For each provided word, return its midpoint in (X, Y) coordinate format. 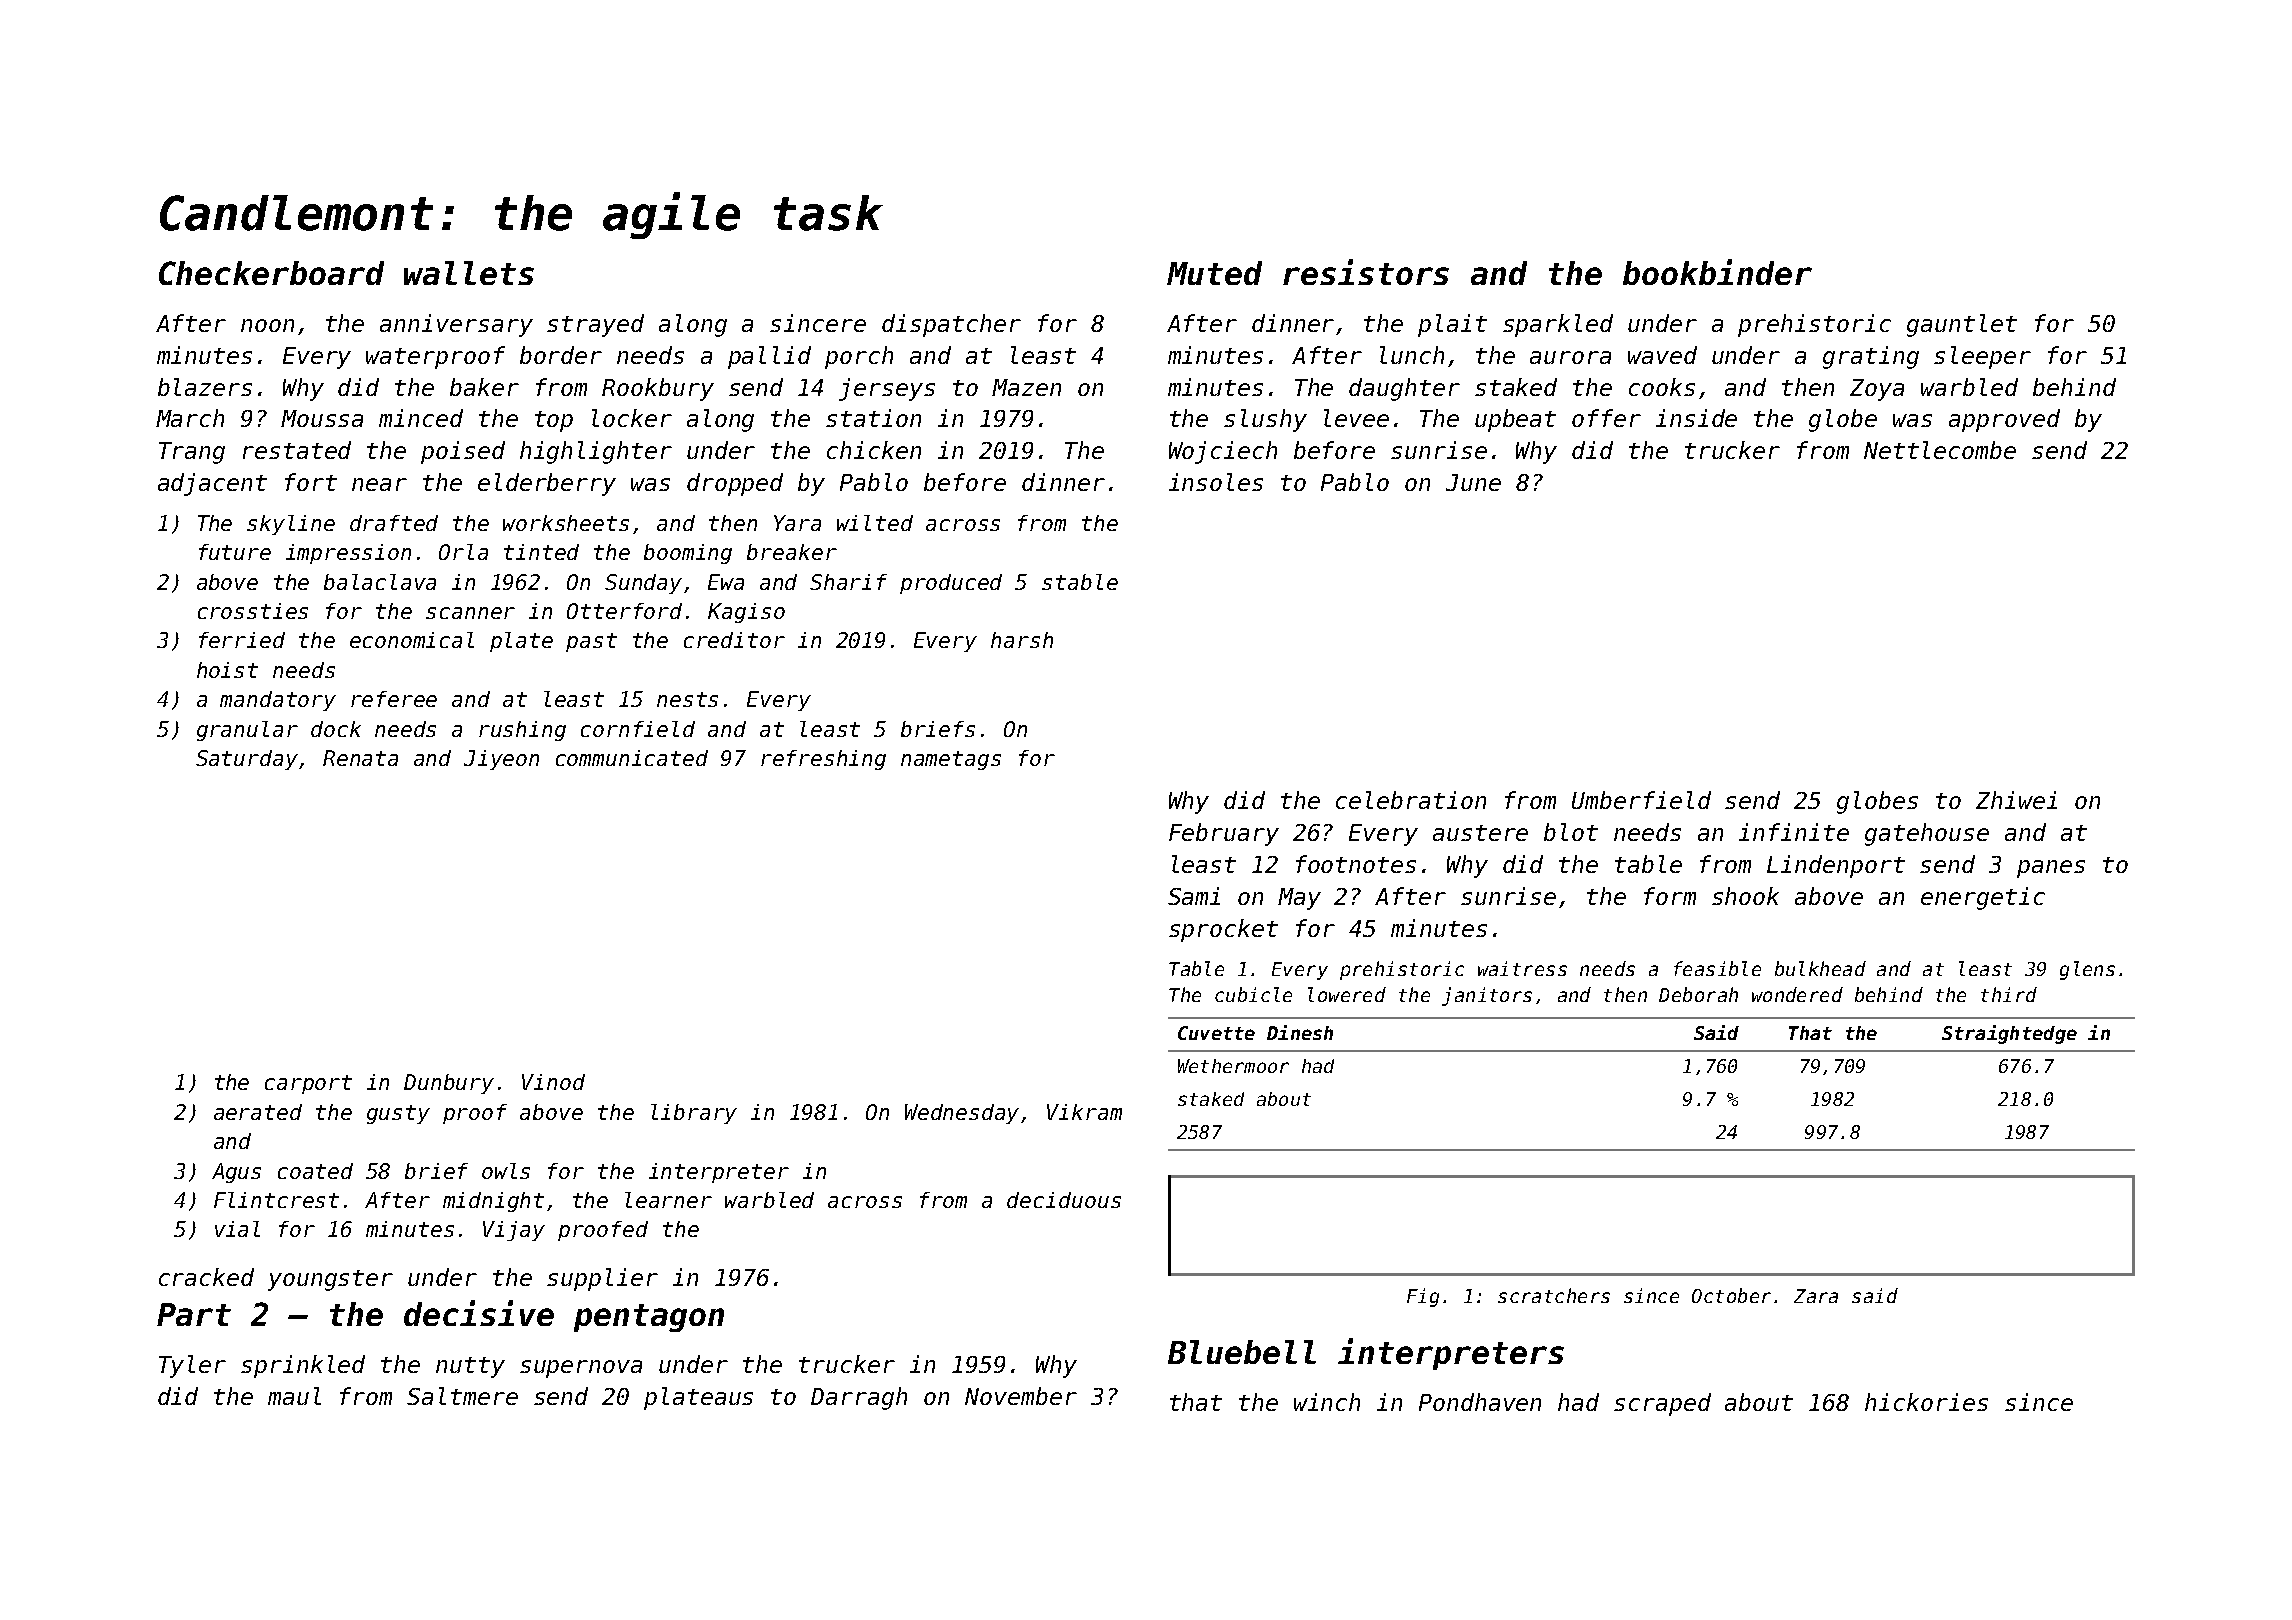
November (1021, 1396)
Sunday (643, 584)
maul (294, 1396)
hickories (1926, 1402)
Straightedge (2009, 1034)
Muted (1214, 273)
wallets (469, 273)
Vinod (553, 1082)
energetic (1983, 898)
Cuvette (1216, 1033)
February (1224, 834)
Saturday (247, 760)
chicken (874, 450)
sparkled (1558, 325)
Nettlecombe (1940, 450)
